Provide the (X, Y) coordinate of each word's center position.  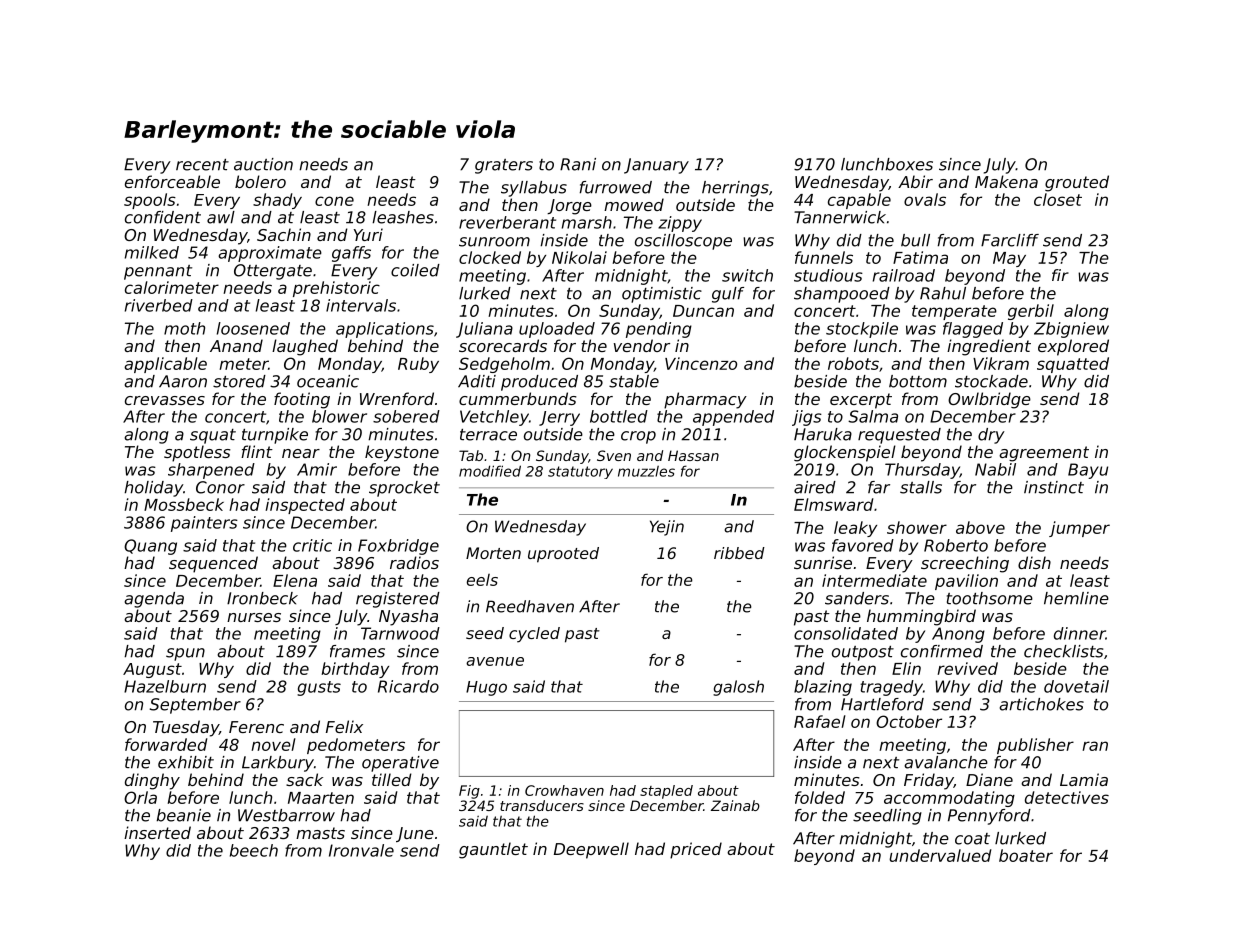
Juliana (484, 330)
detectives (1067, 797)
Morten (493, 553)
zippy (680, 224)
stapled (666, 792)
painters (204, 524)
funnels (824, 257)
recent (202, 165)
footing (302, 400)
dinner (1080, 633)
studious (828, 275)
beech (254, 850)
